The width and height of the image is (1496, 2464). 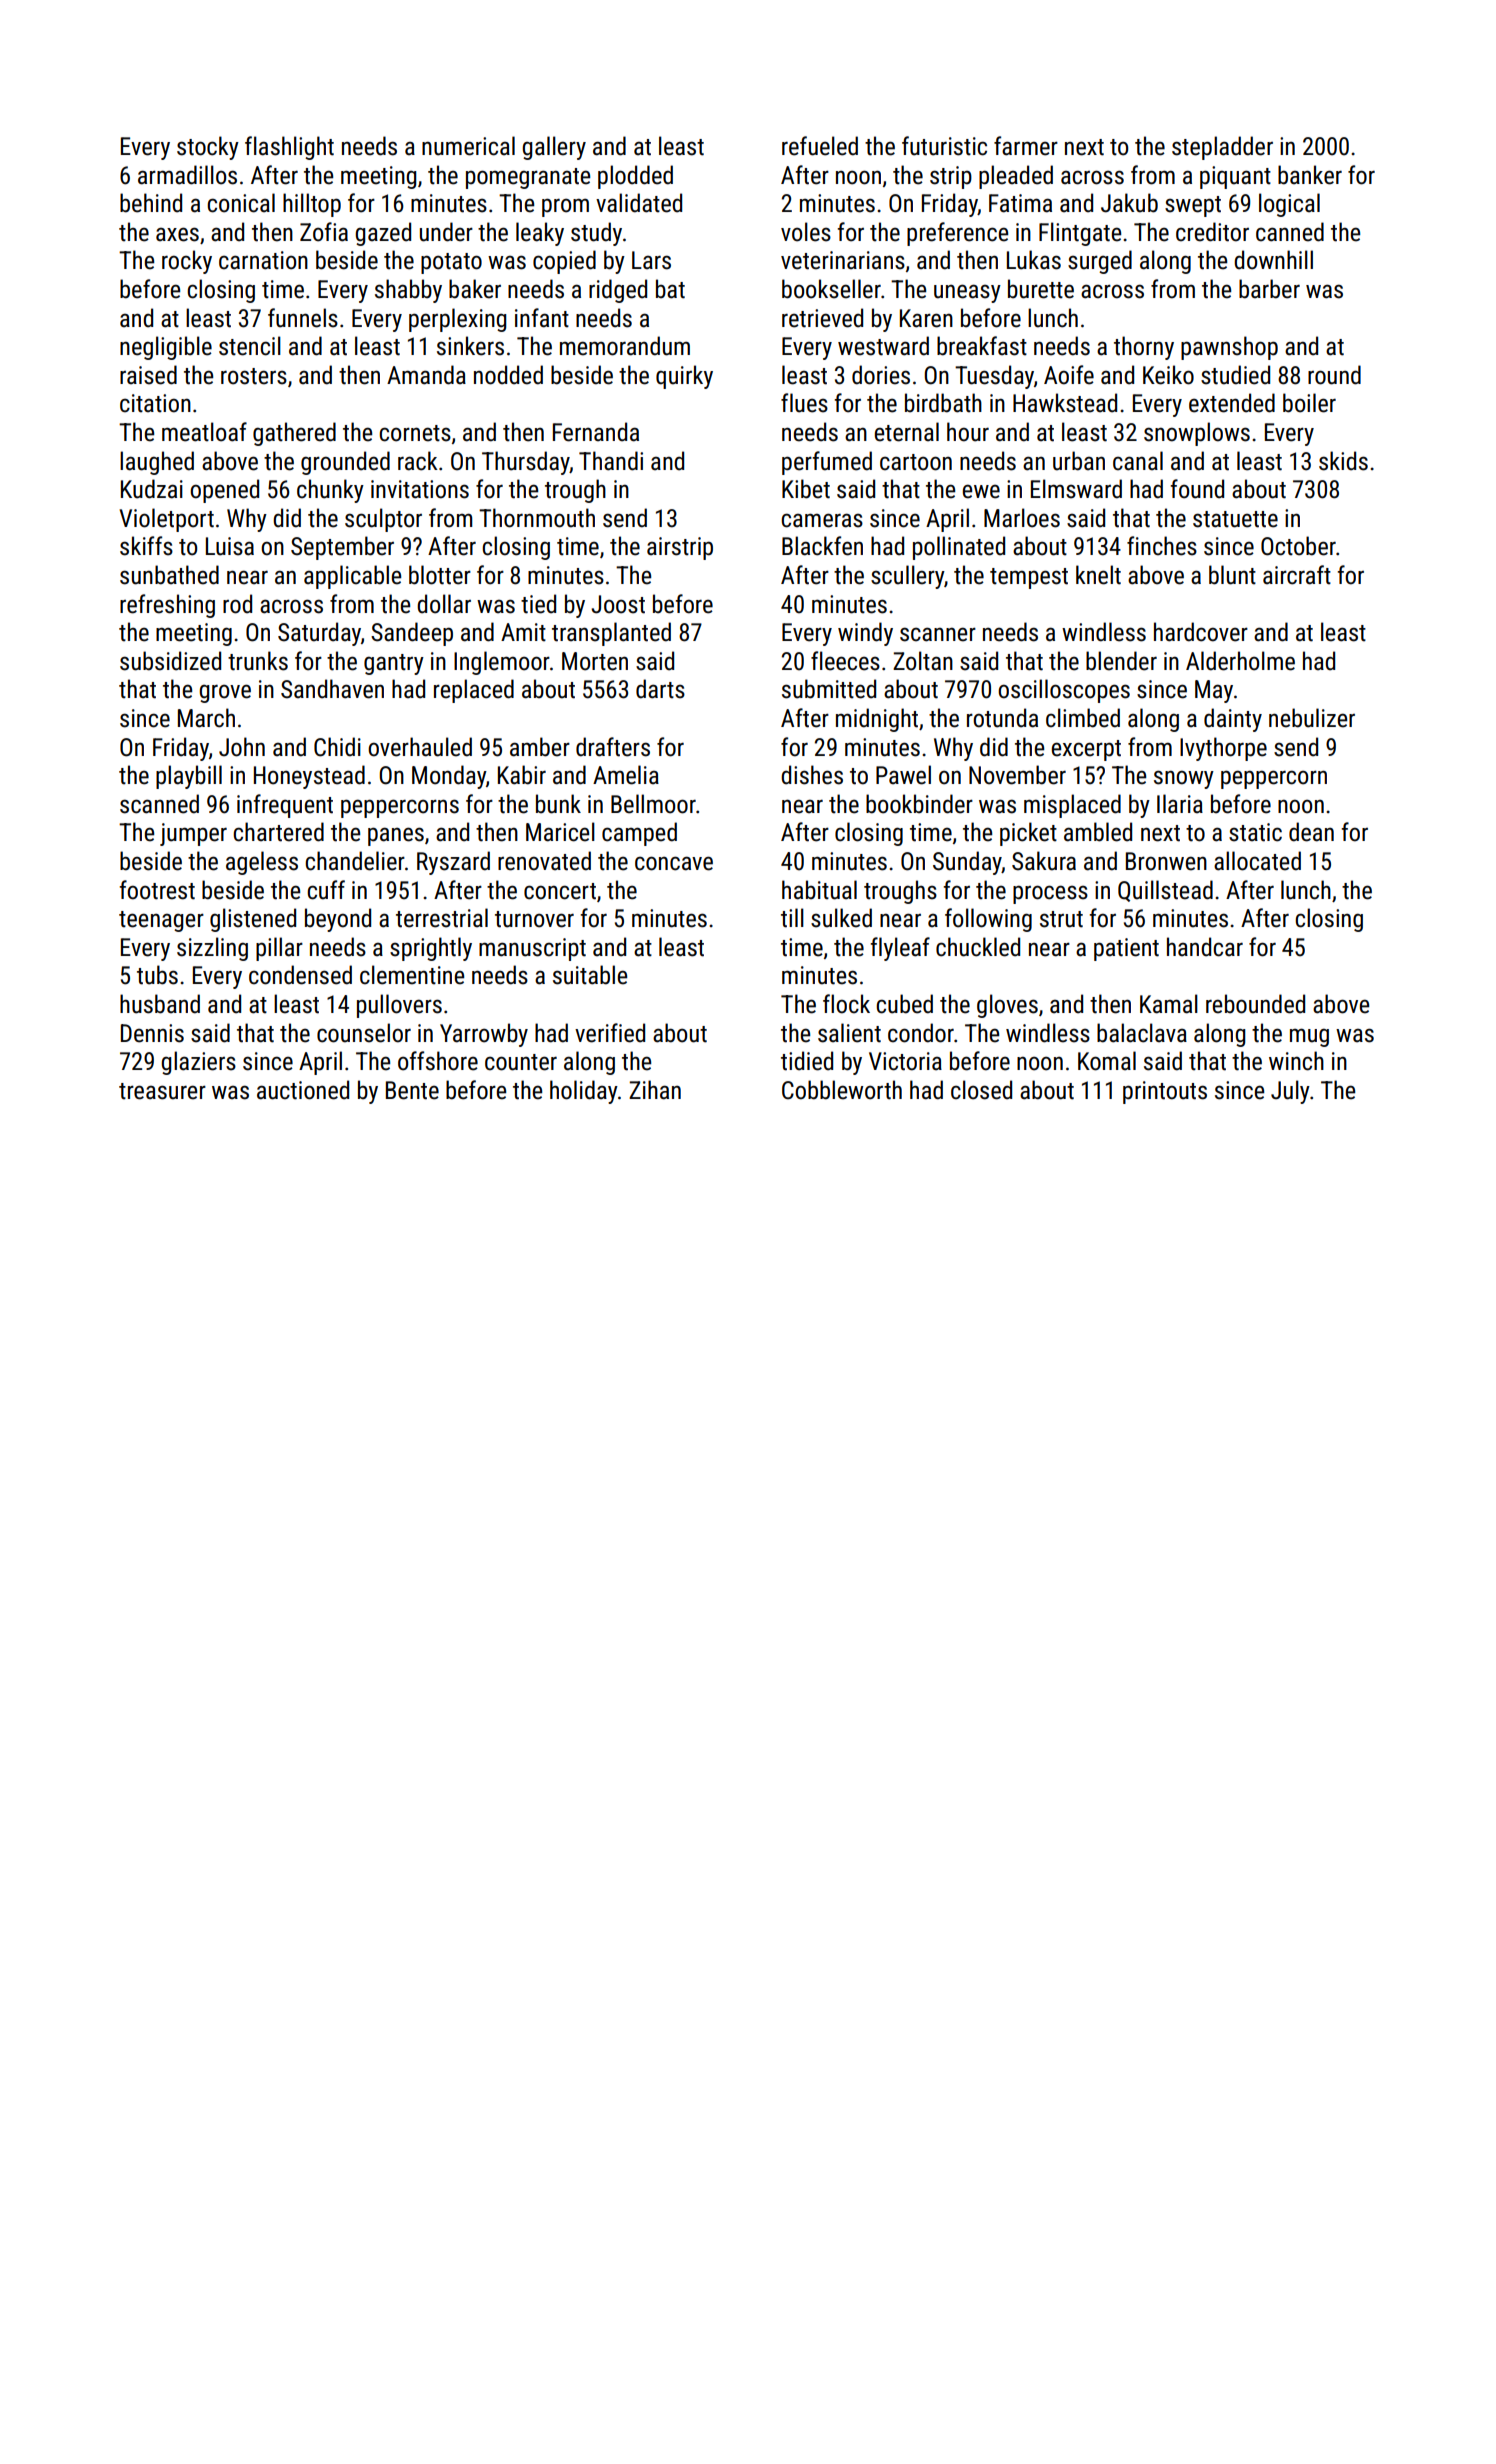 I want to click on amber, so click(x=540, y=747).
